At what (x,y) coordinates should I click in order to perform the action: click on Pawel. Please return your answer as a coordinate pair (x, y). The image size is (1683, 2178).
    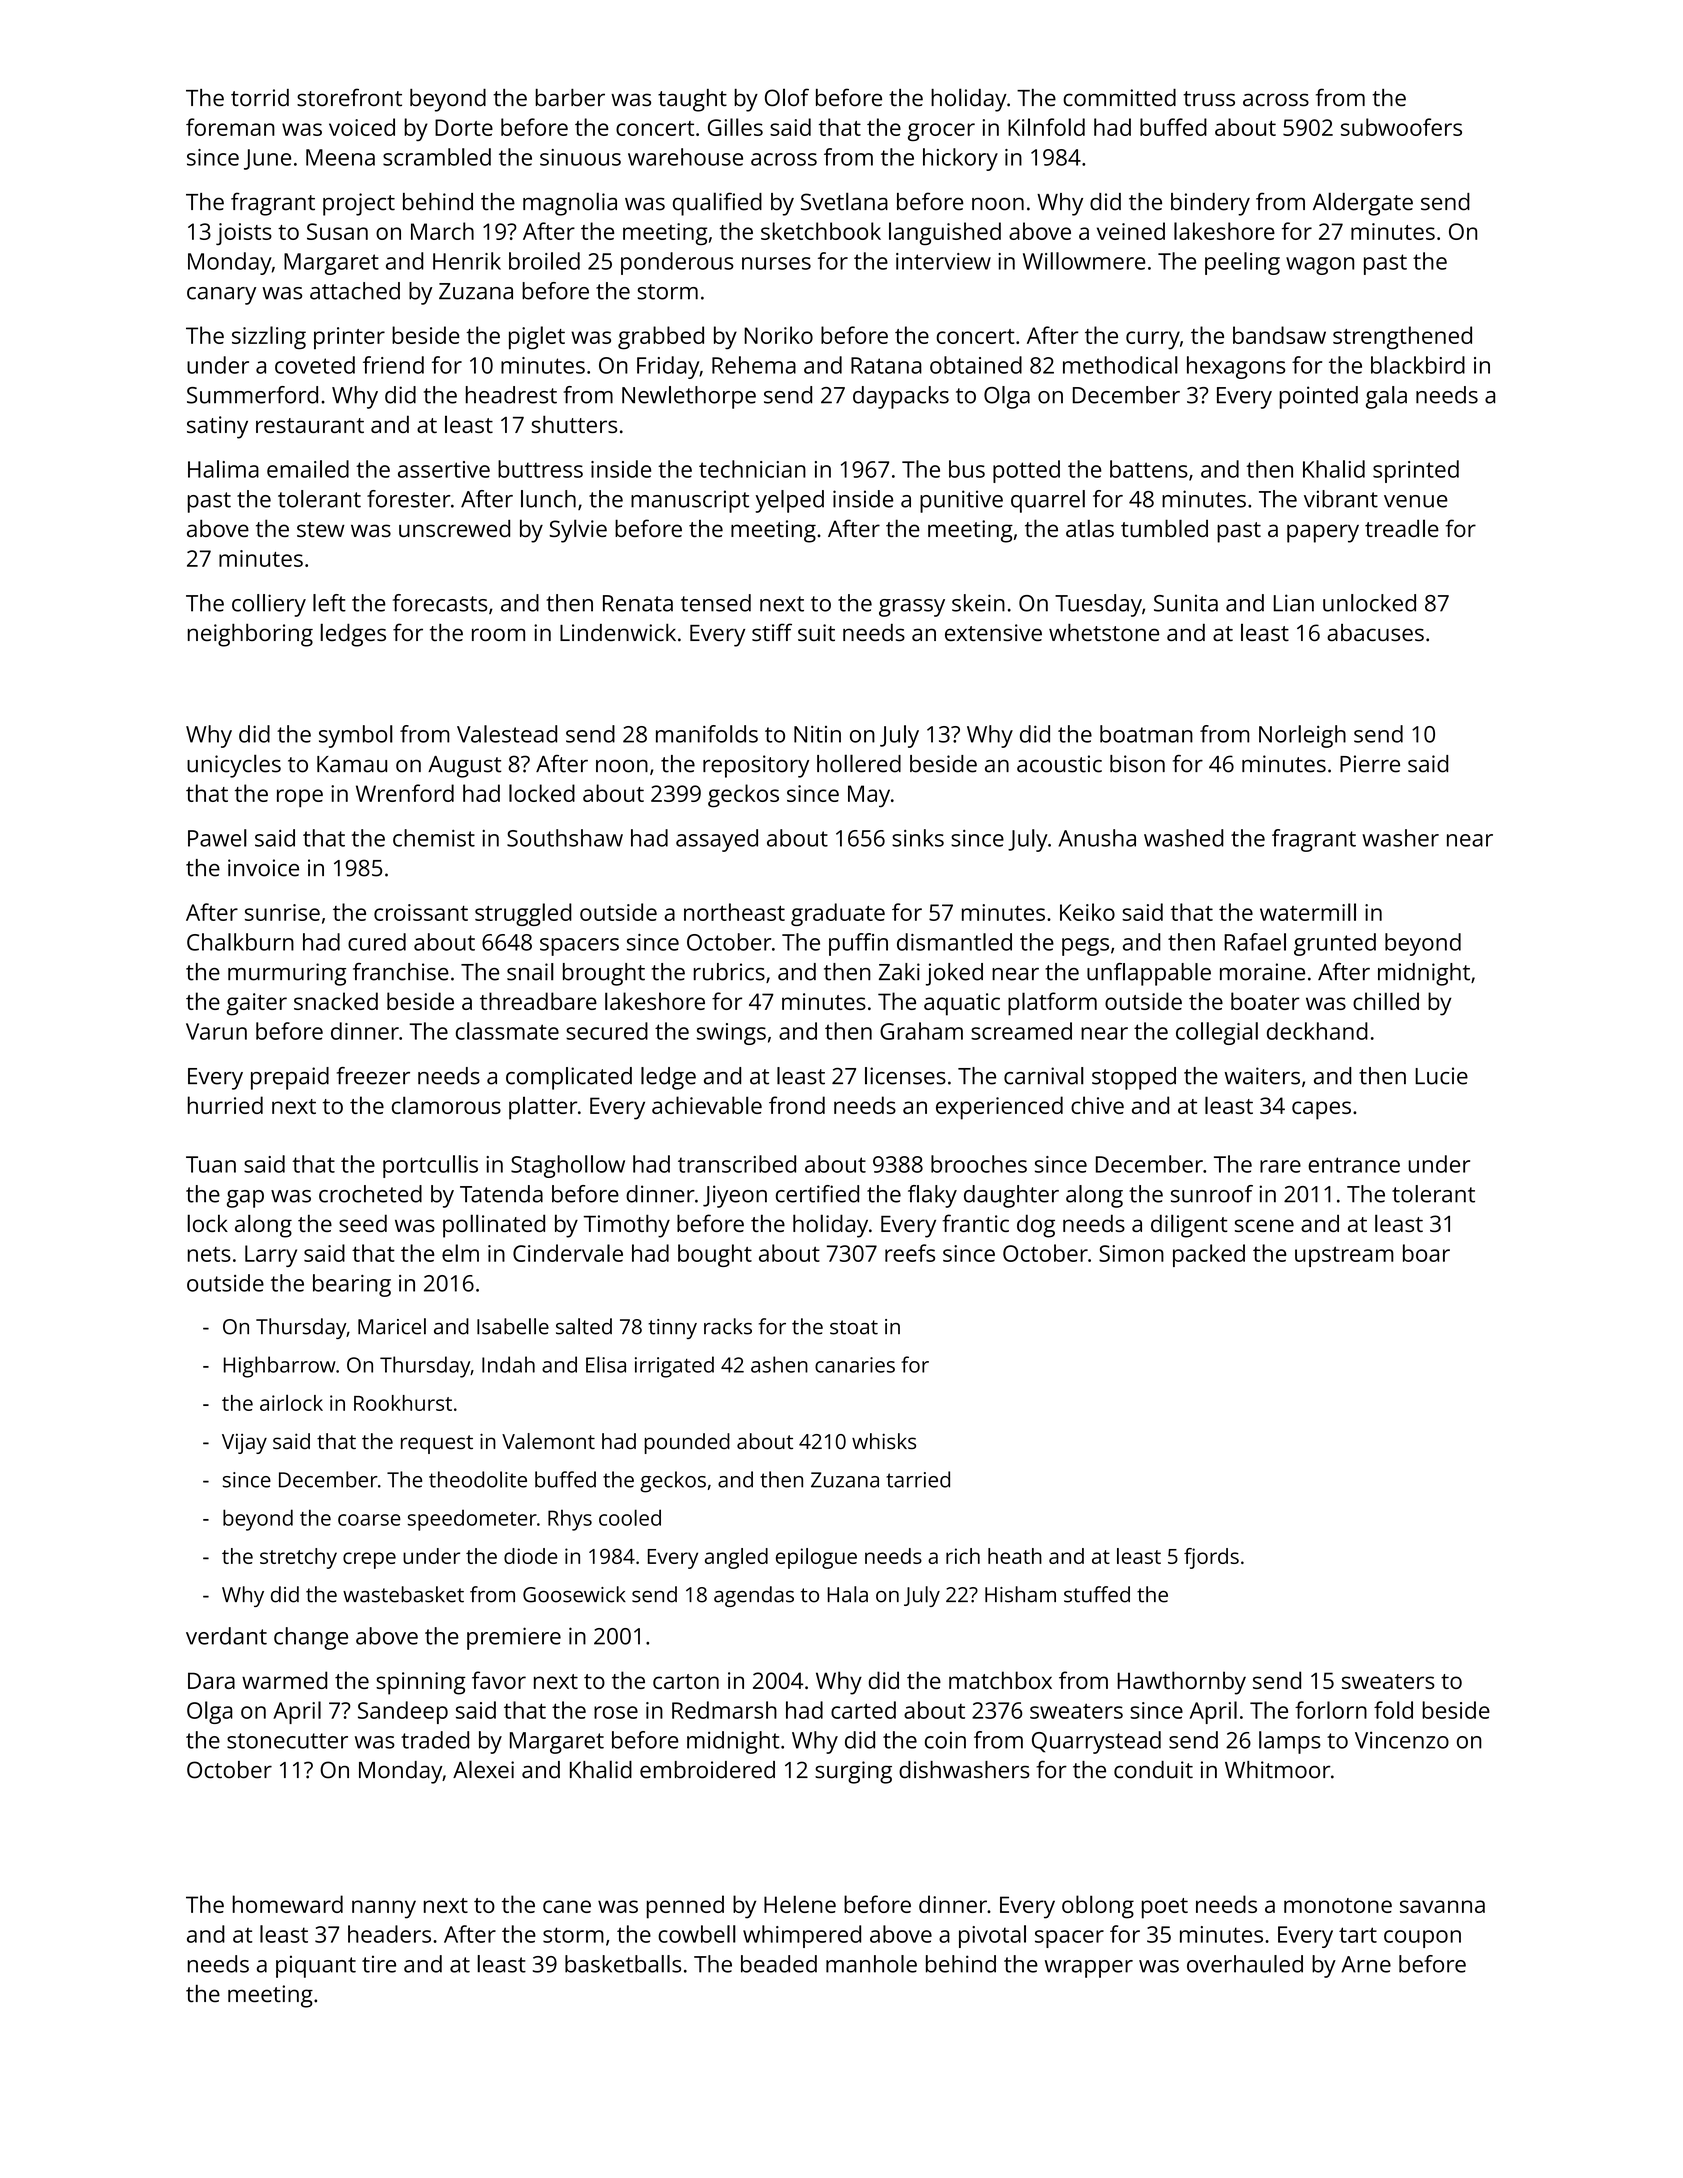
    Looking at the image, I should click on (217, 838).
